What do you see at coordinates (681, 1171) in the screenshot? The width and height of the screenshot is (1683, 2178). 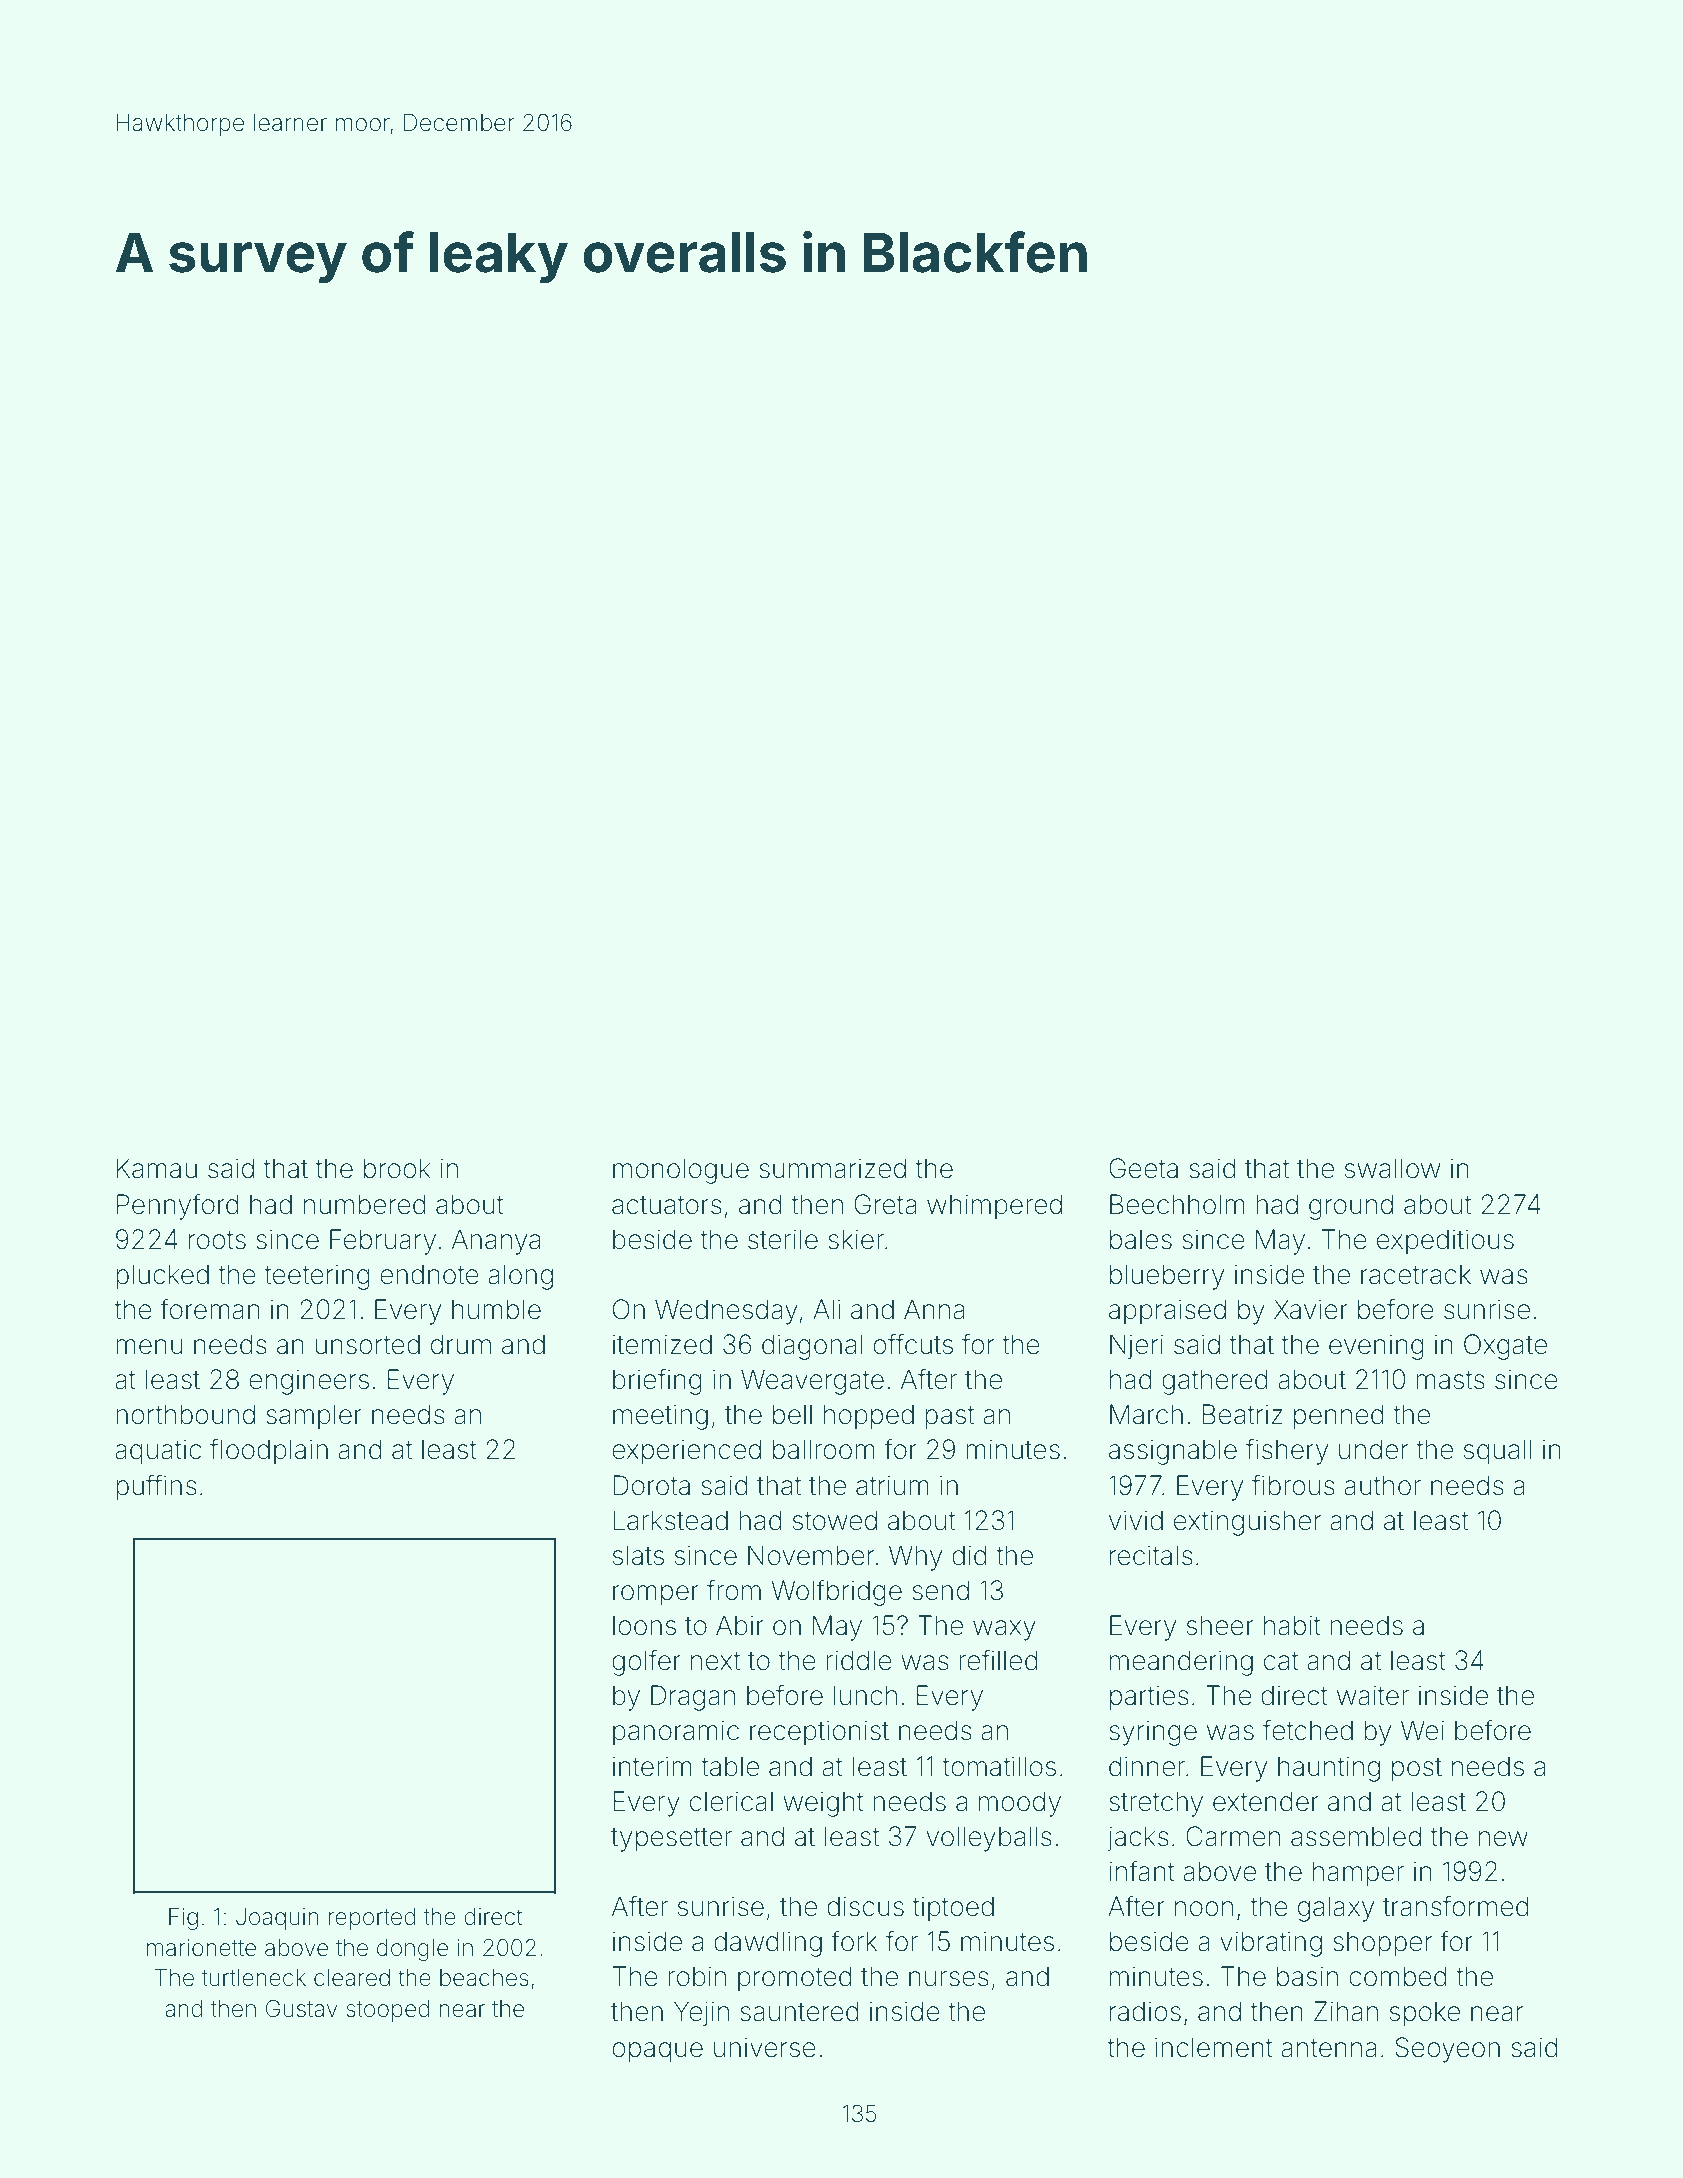 I see `monologue` at bounding box center [681, 1171].
